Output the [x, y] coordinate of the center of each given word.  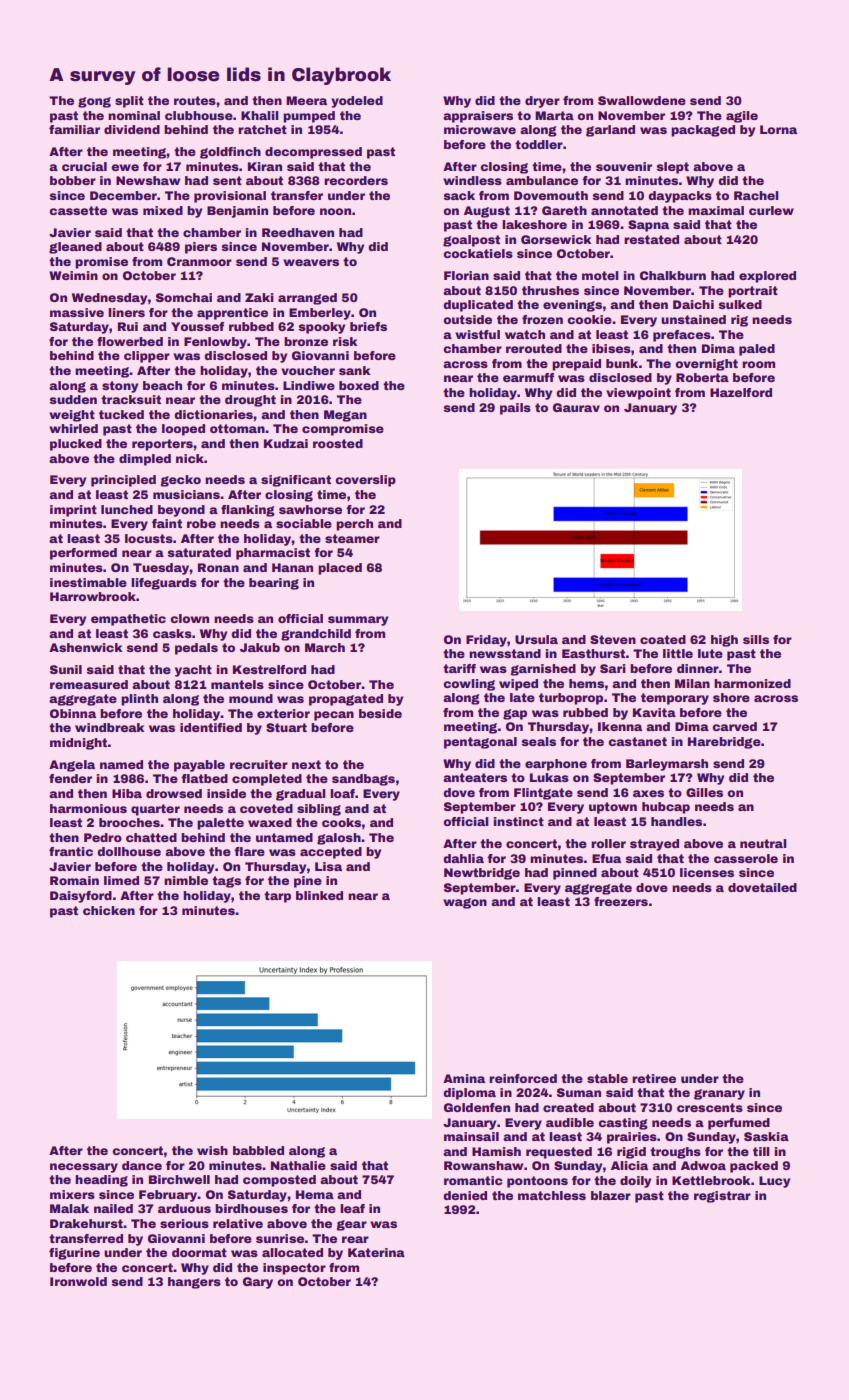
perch [354, 525]
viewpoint [638, 394]
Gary [258, 1283]
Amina [464, 1078]
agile [742, 117]
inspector [294, 1269]
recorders [356, 180]
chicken [109, 910]
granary [719, 1094]
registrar [722, 1197]
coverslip [365, 481]
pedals [196, 649]
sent [227, 180]
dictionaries [213, 414]
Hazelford [741, 392]
